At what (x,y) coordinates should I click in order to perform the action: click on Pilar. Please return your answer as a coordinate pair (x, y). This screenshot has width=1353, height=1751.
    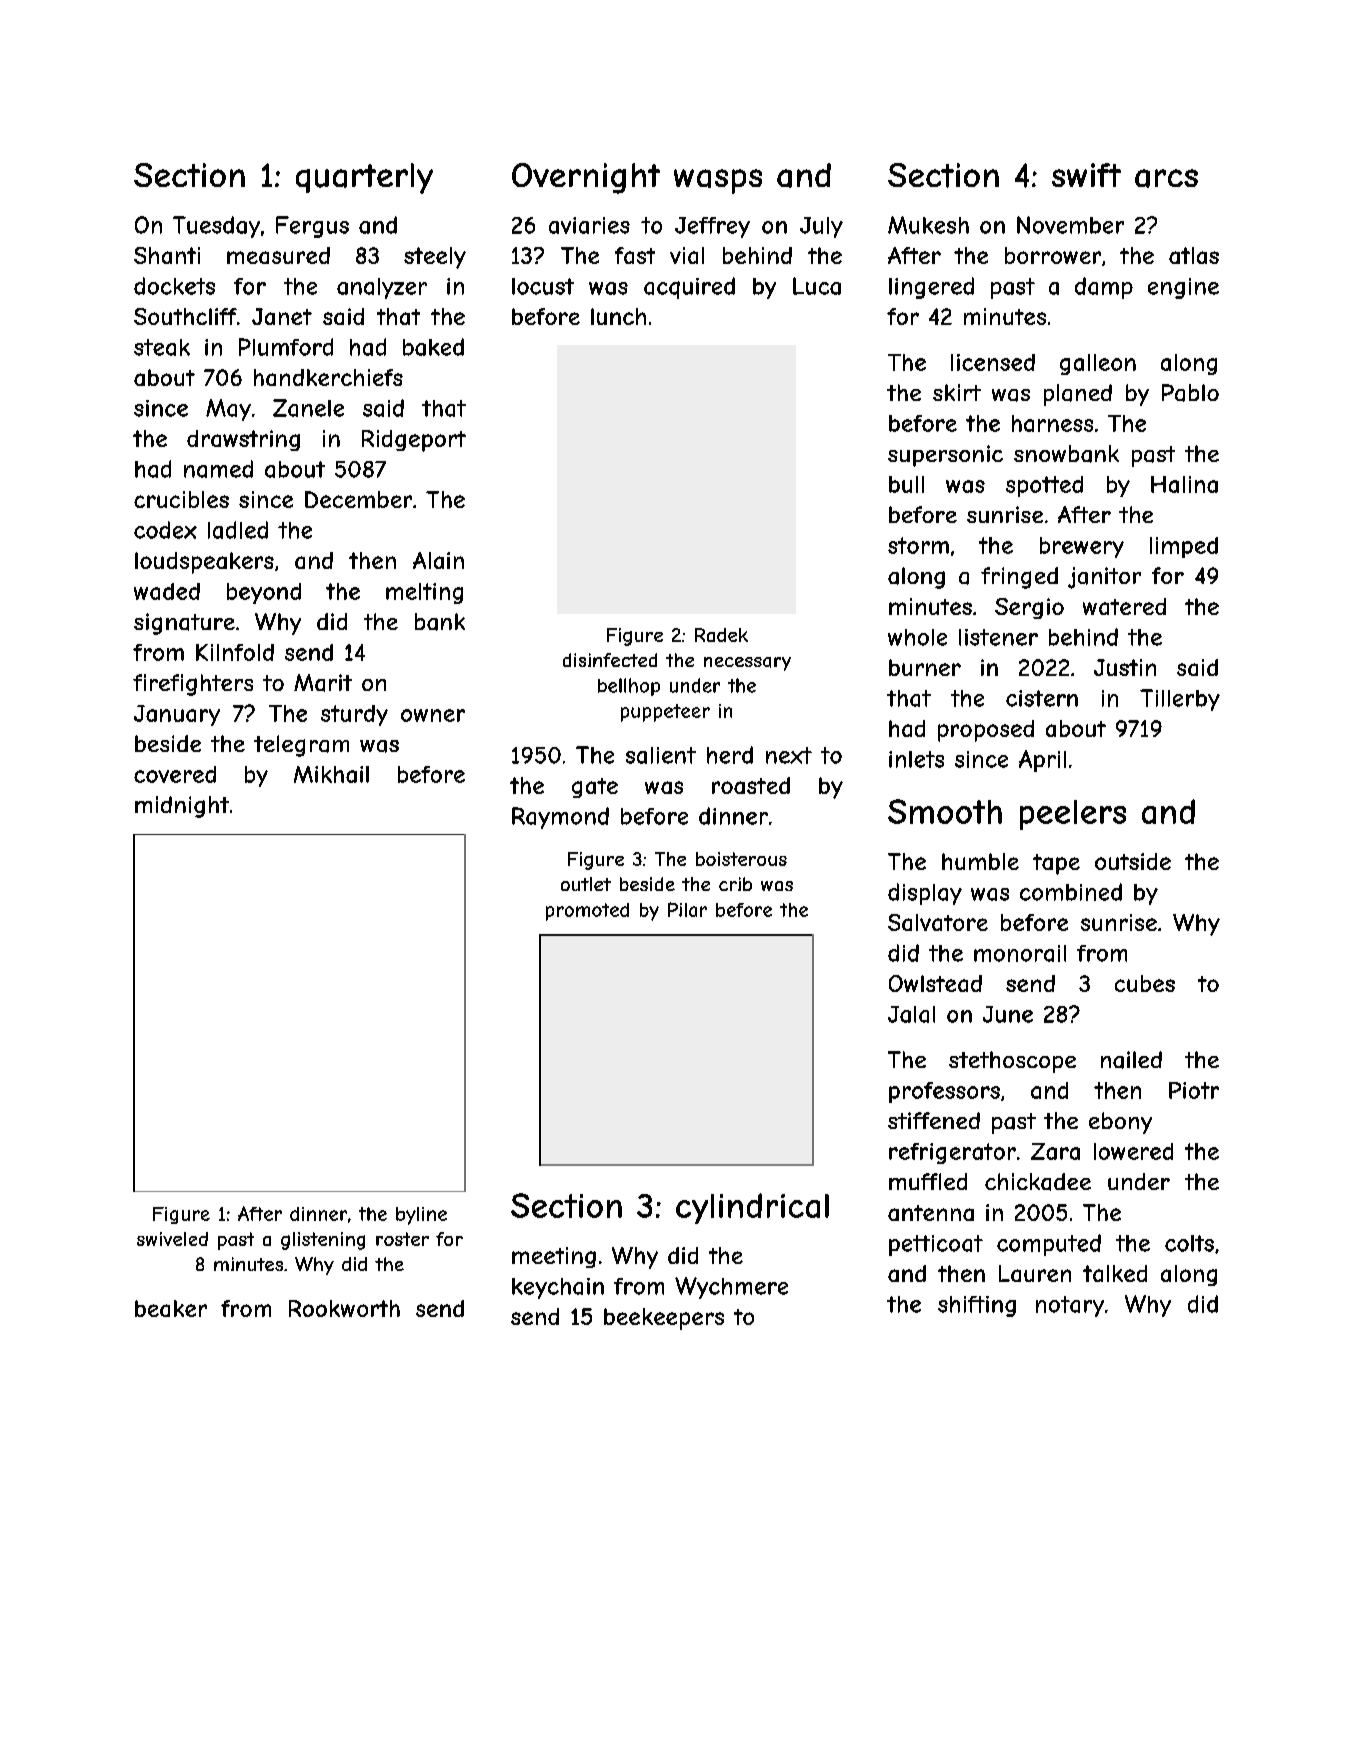
    Looking at the image, I should click on (687, 909).
